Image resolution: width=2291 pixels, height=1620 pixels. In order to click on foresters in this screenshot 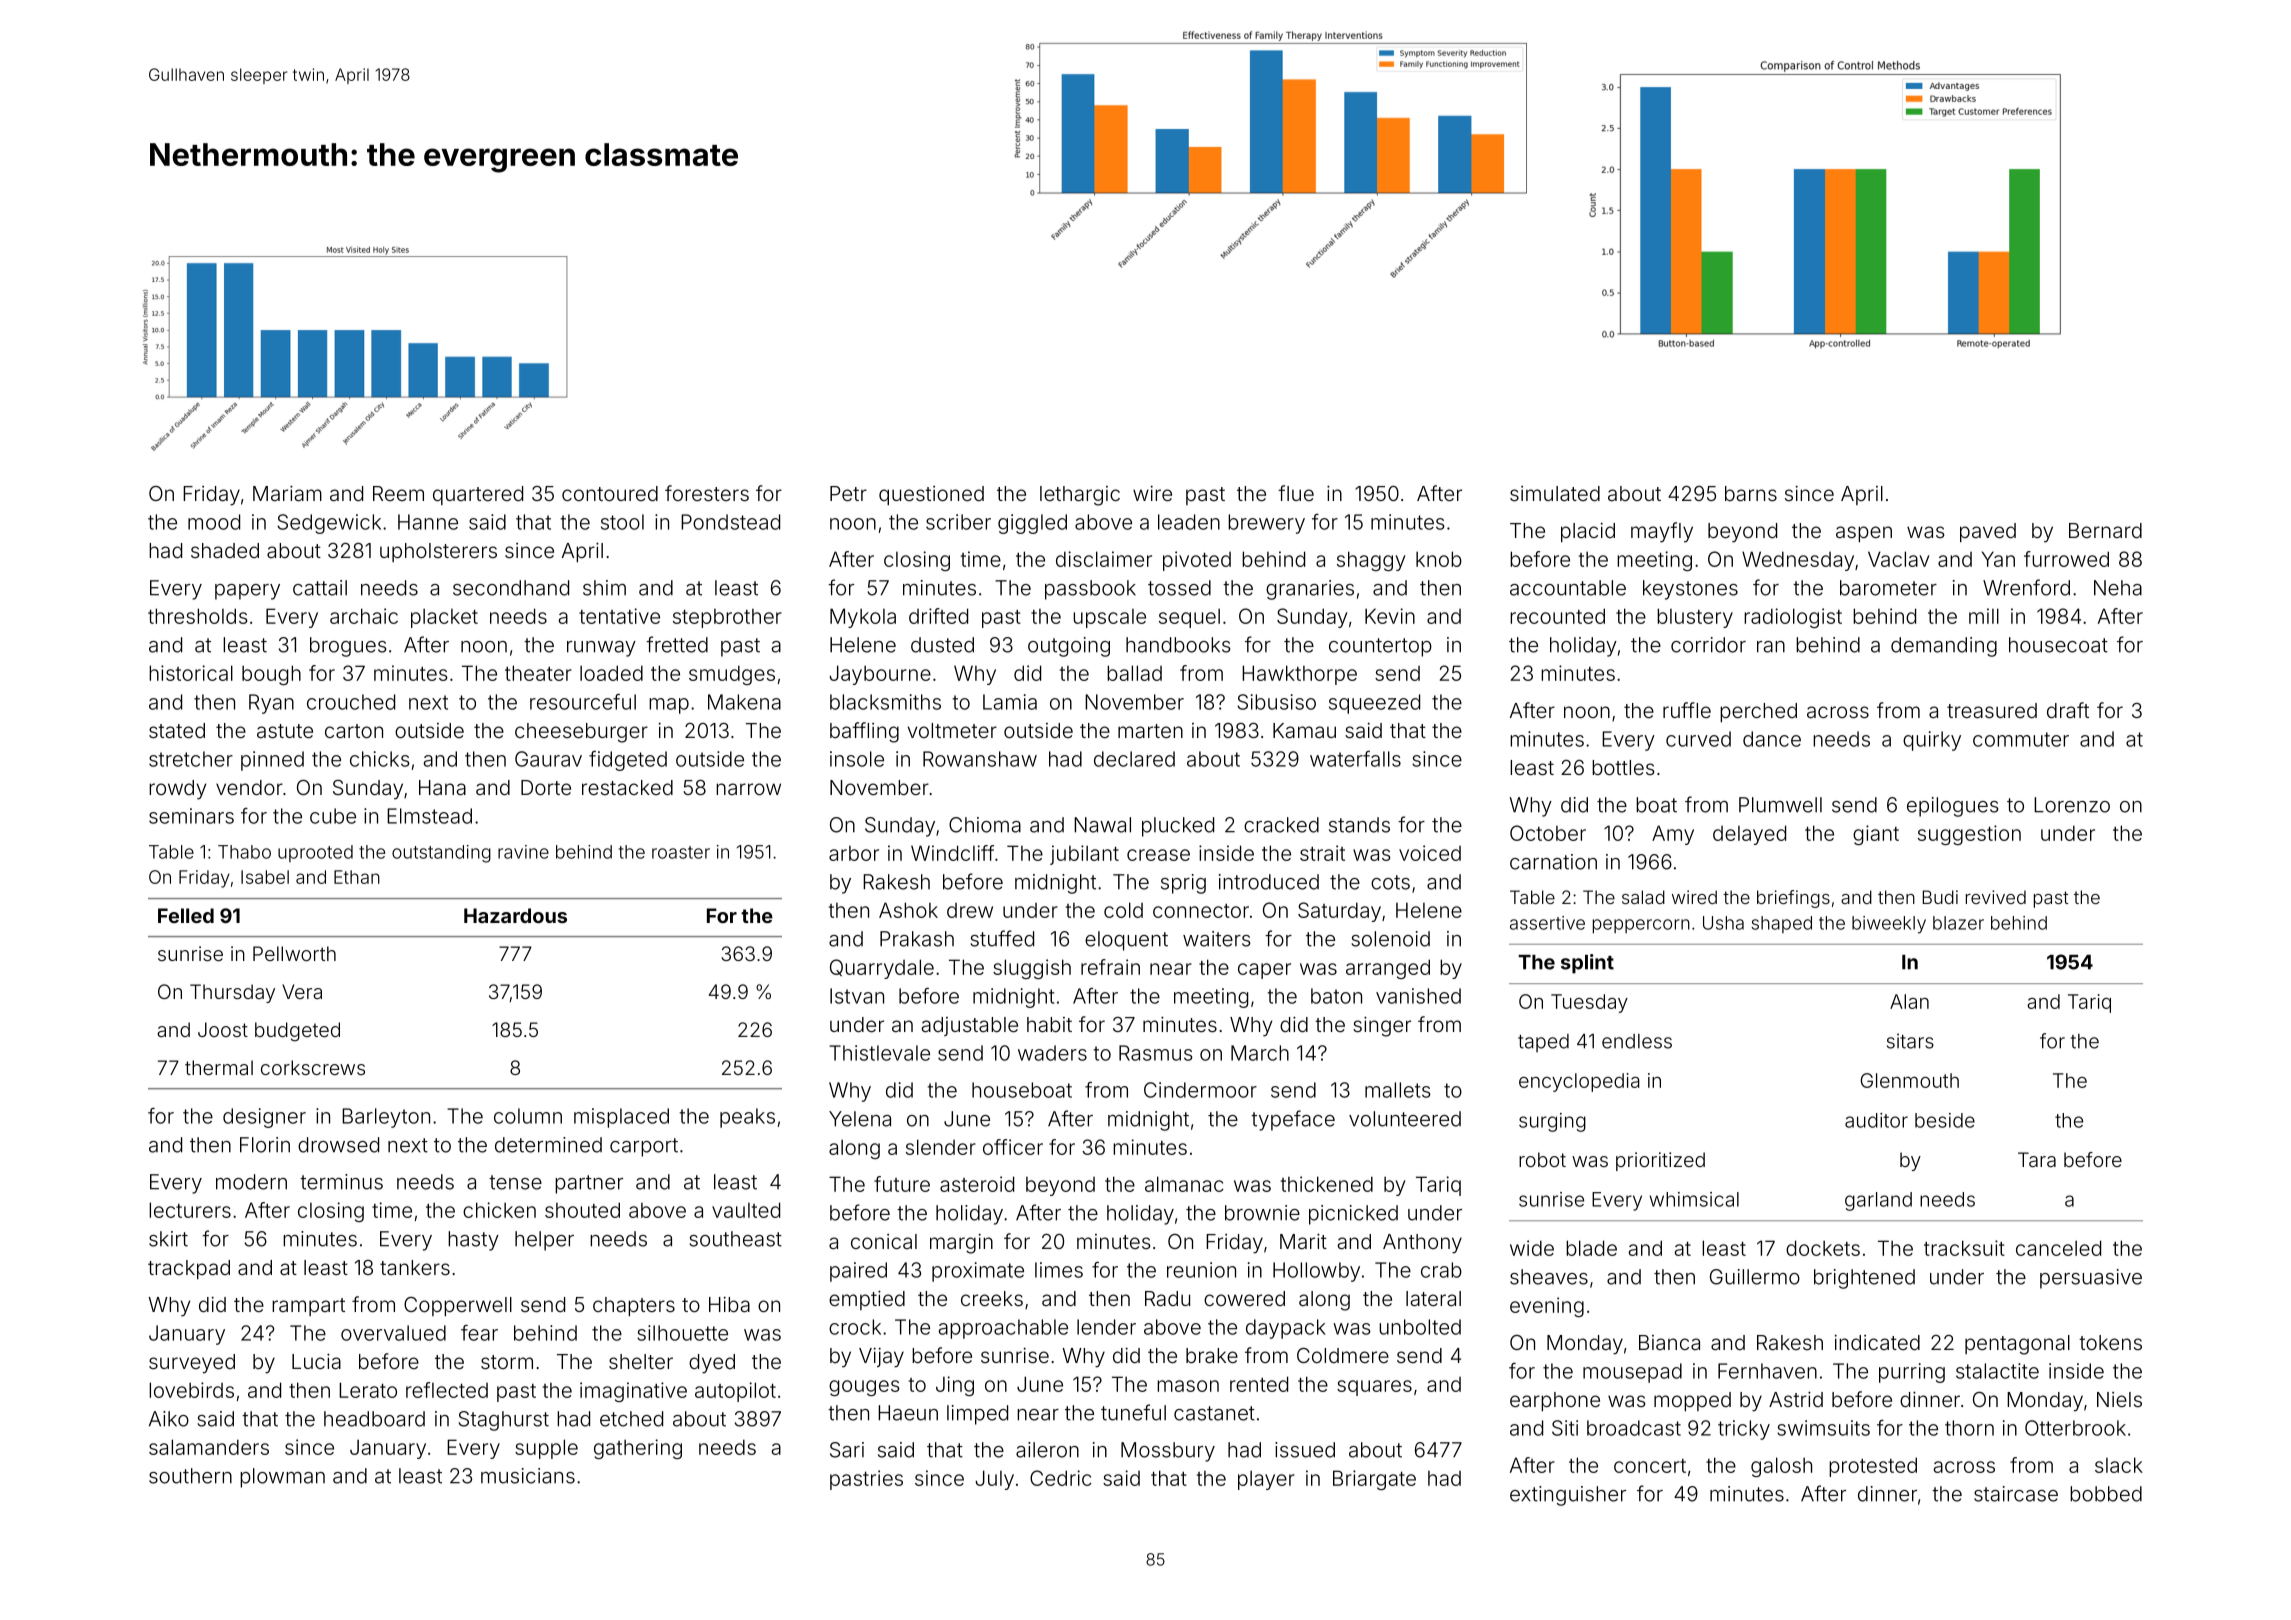, I will do `click(707, 493)`.
